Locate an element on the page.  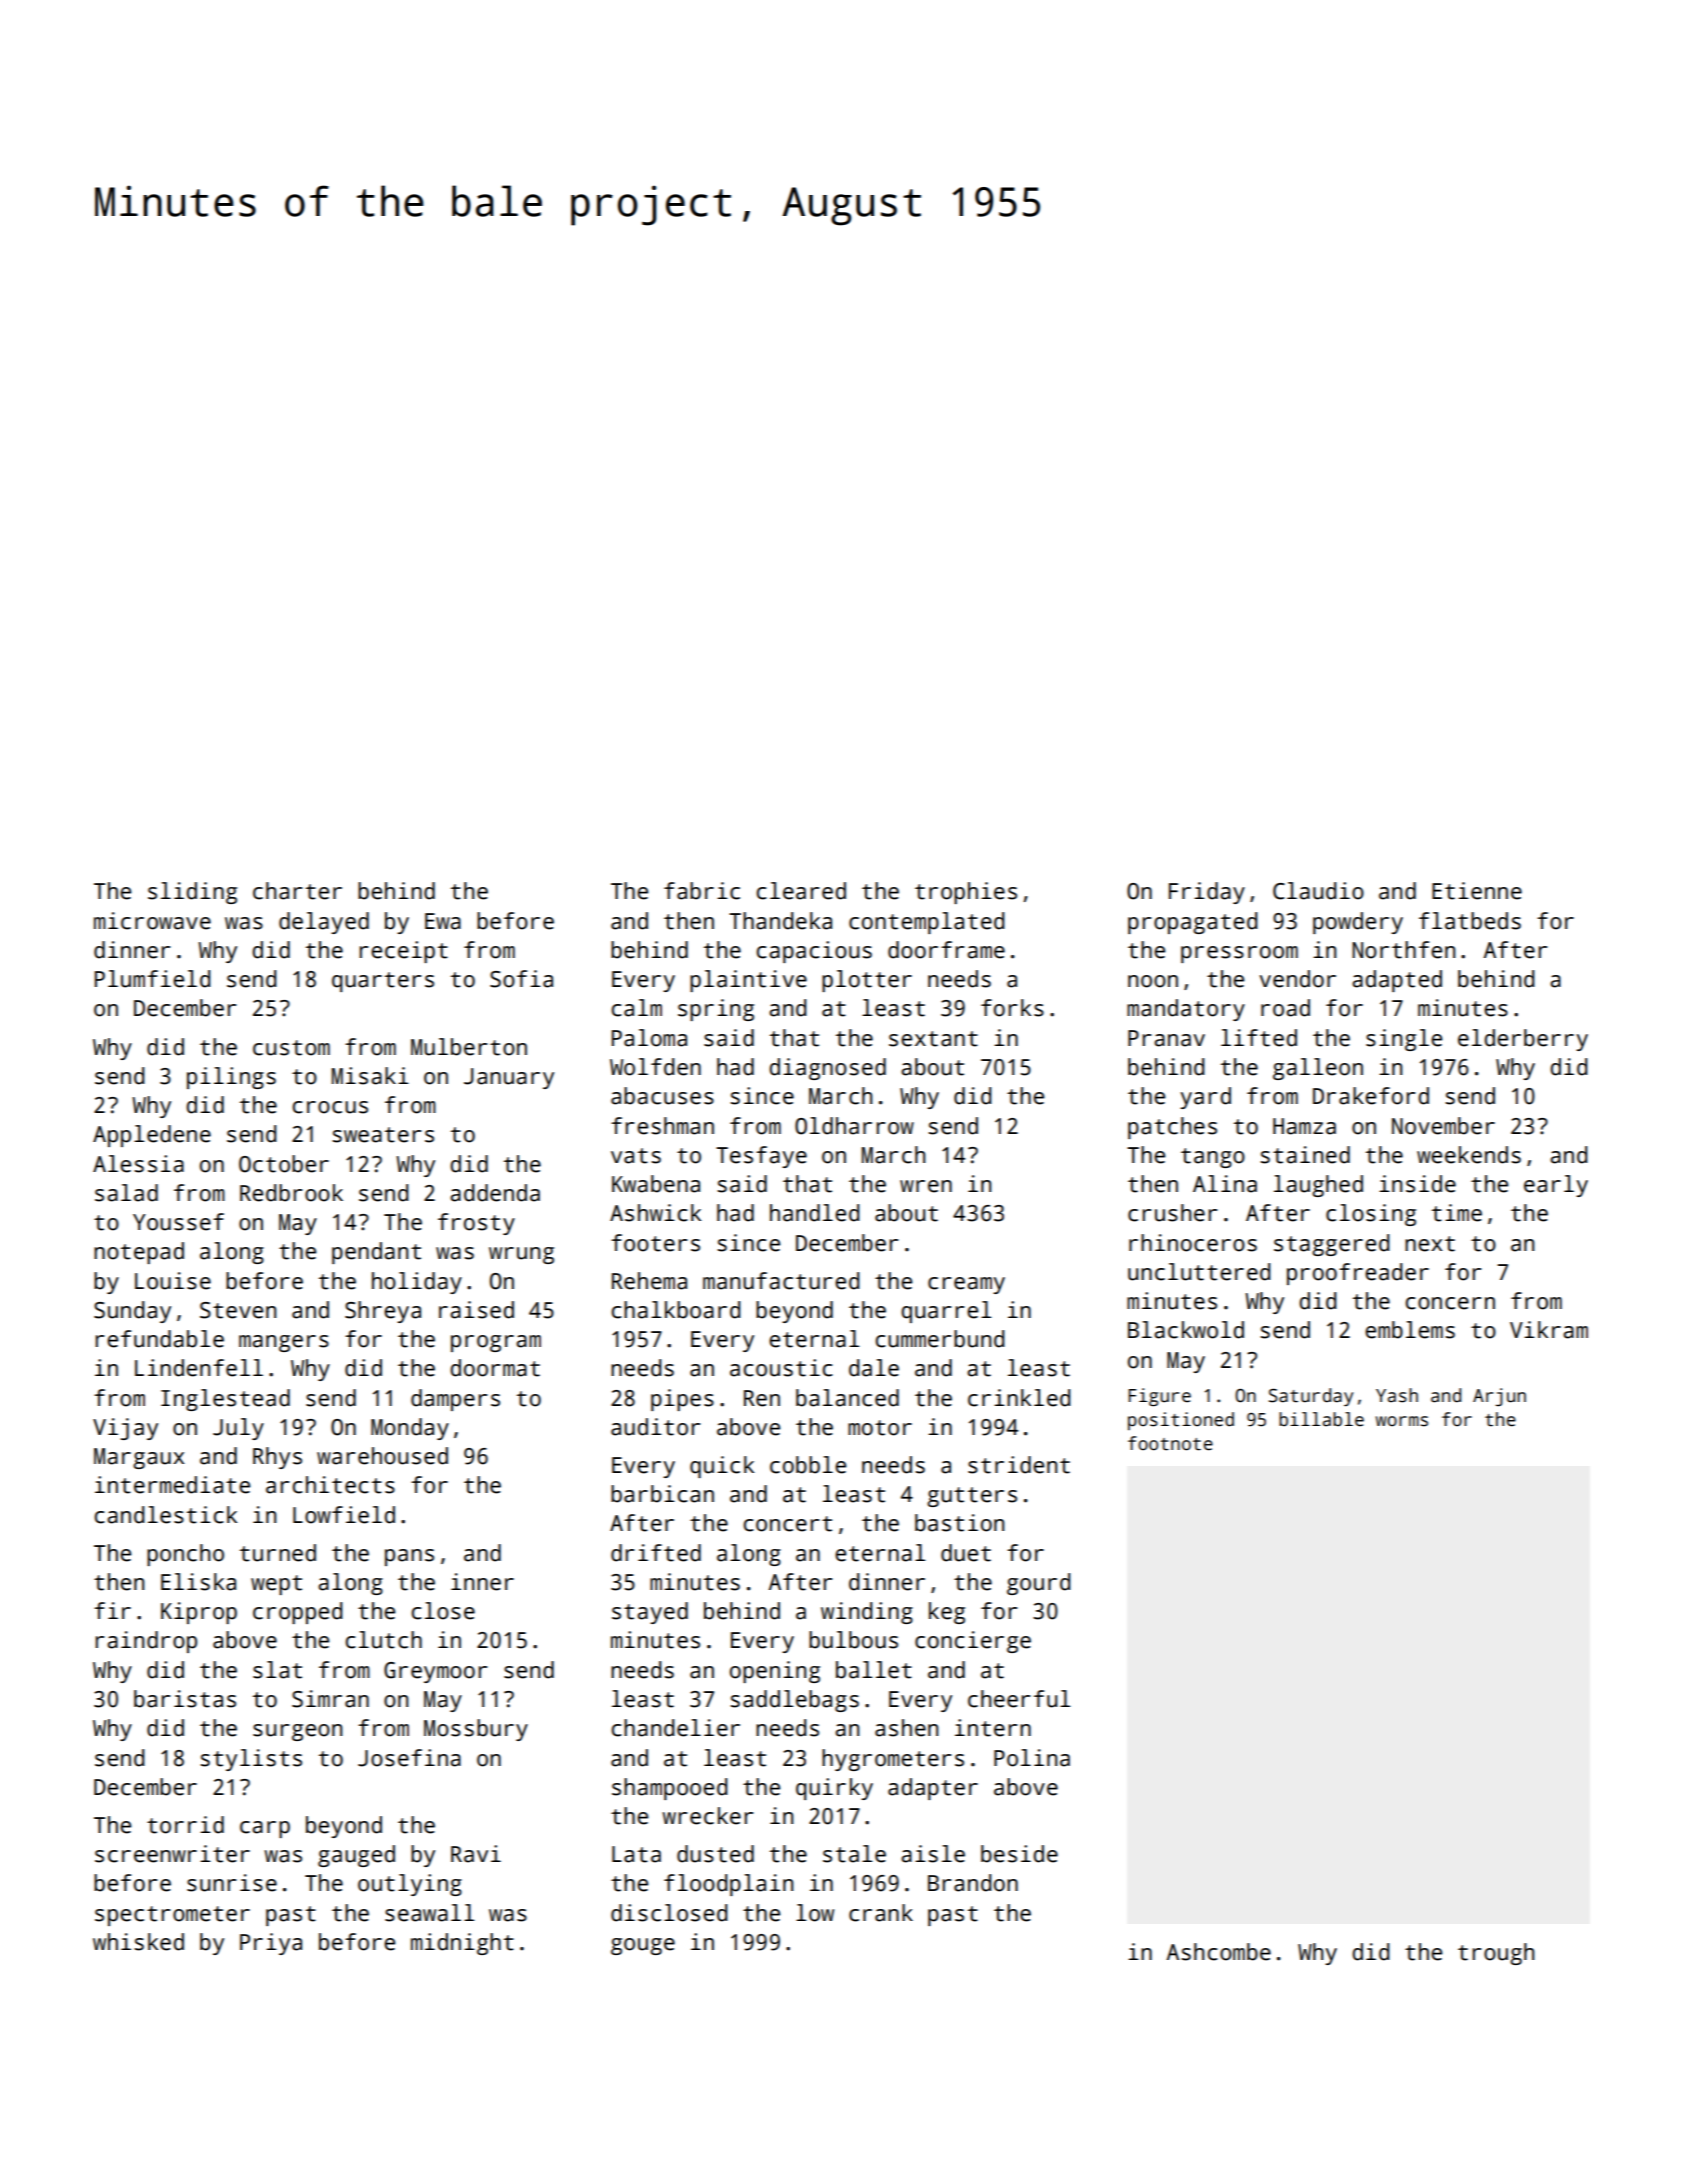
baristas is located at coordinates (185, 1699).
